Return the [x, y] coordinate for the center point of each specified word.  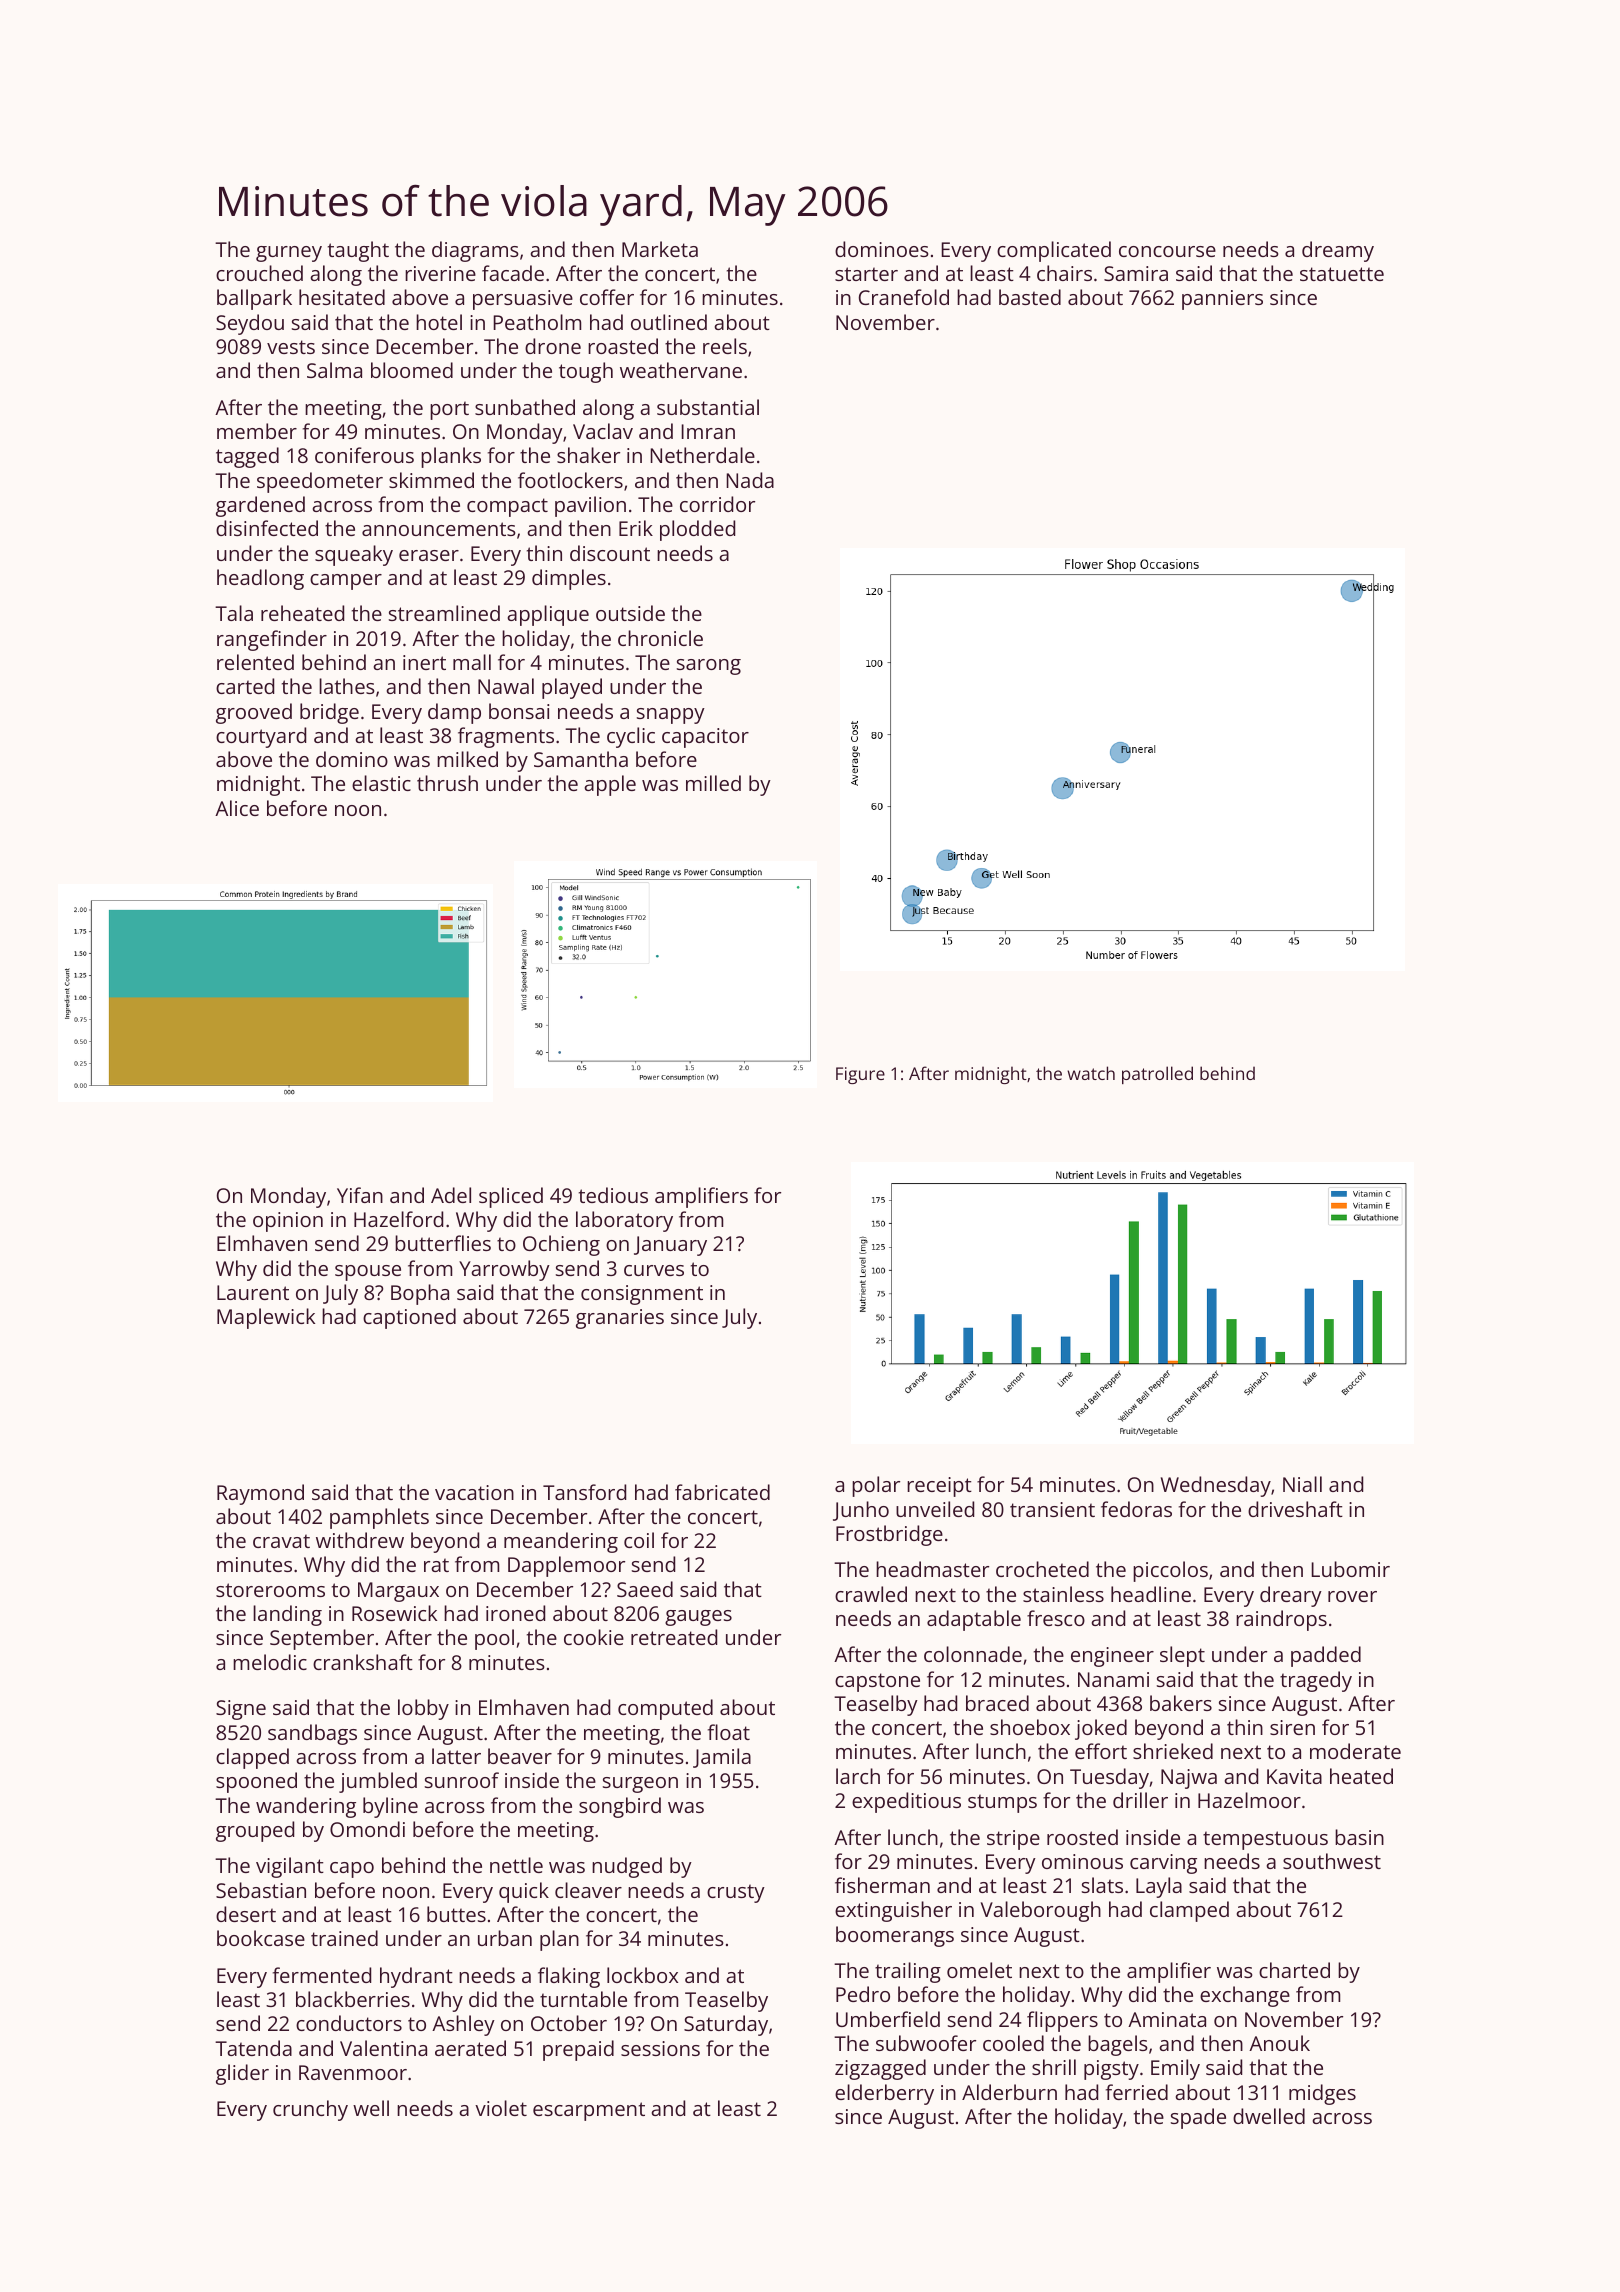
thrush [447, 783]
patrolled [1157, 1075]
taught [358, 251]
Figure [860, 1075]
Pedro [863, 1994]
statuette [1342, 274]
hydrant [416, 1977]
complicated [1054, 251]
